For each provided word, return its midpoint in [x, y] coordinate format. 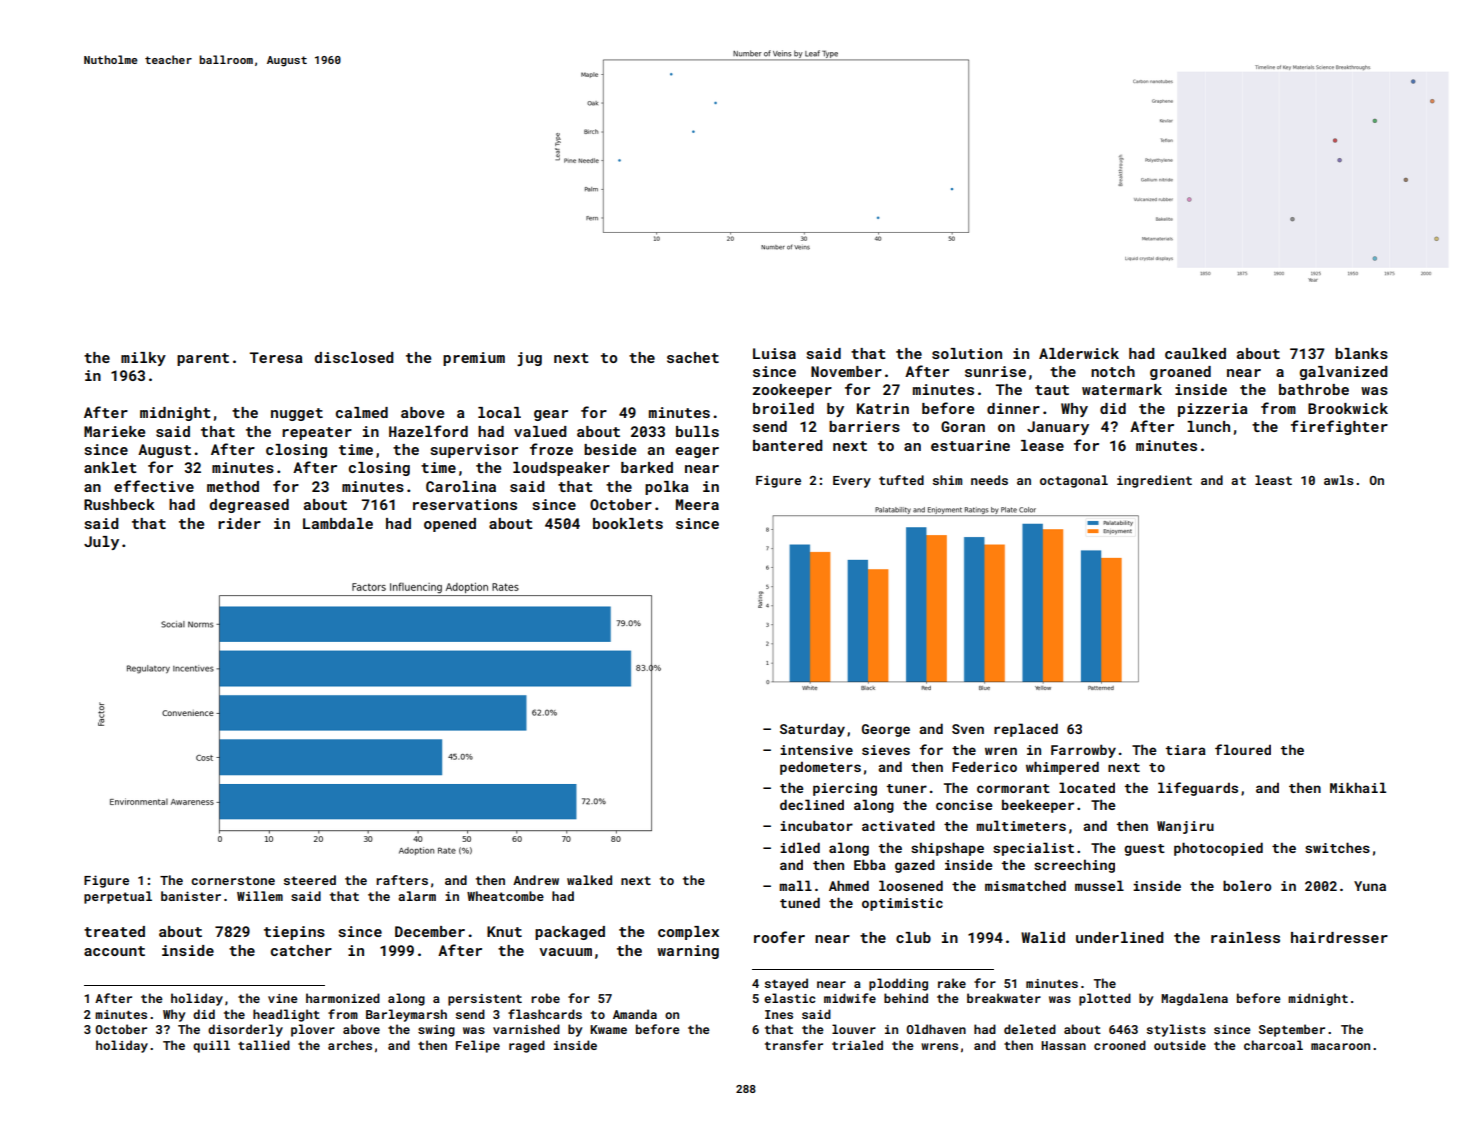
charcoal [1273, 1045]
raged [527, 1046]
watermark [1122, 389]
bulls [697, 431]
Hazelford [428, 431]
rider [239, 523]
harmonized [343, 998]
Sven [968, 729]
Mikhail [1358, 787]
